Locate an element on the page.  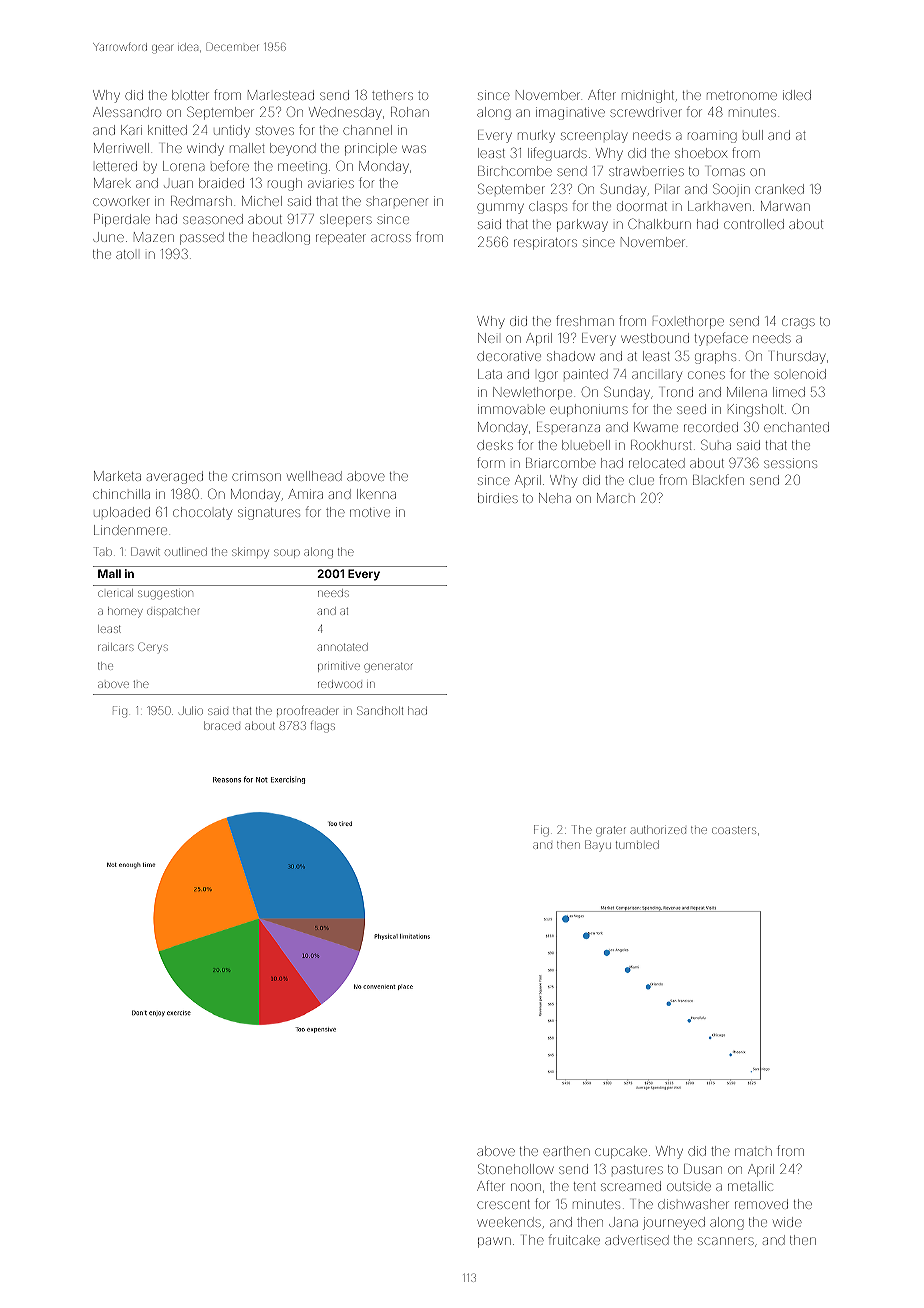
principle is located at coordinates (371, 149).
